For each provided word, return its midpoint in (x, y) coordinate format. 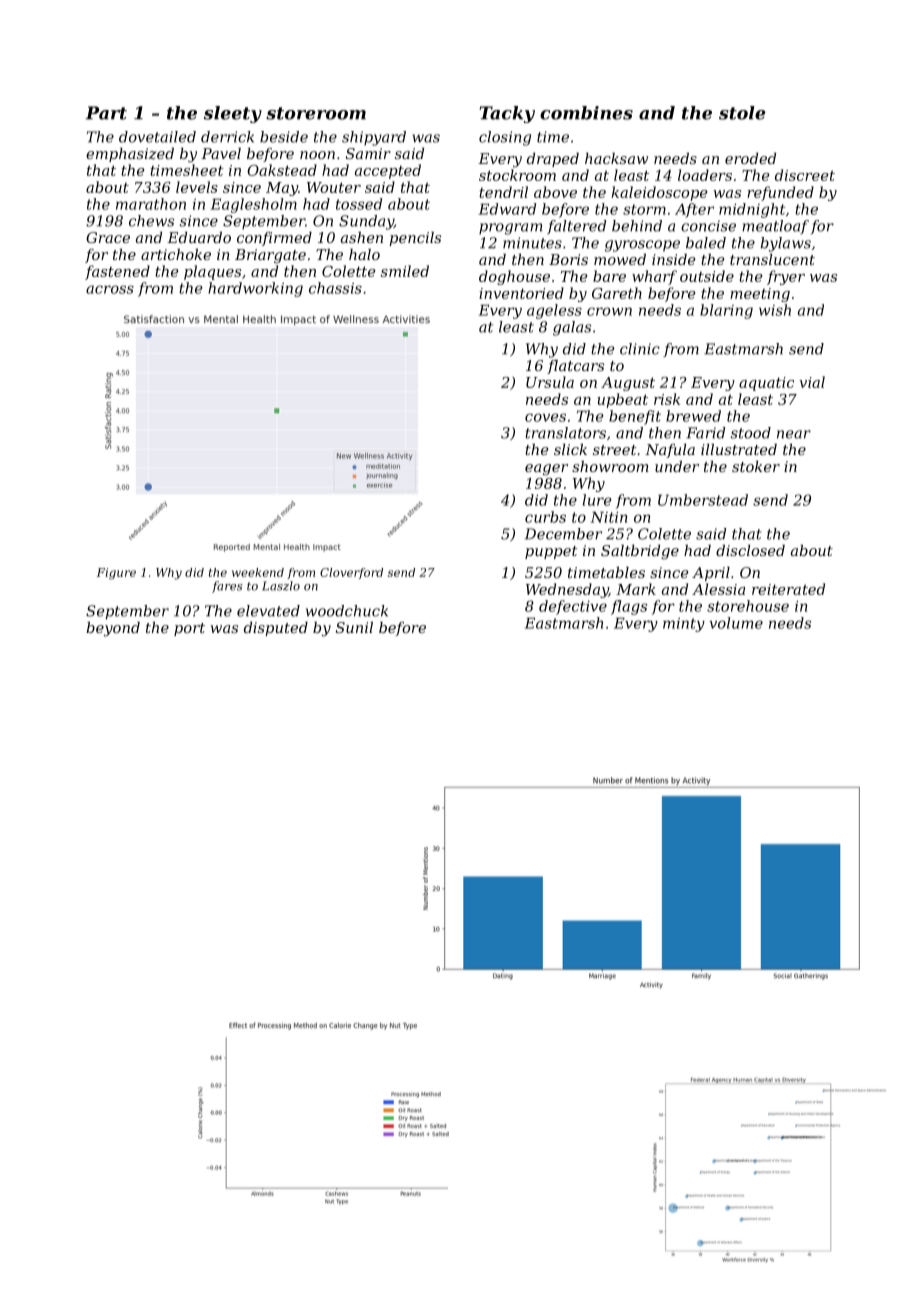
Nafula (670, 451)
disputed (276, 629)
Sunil (354, 627)
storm (644, 209)
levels (197, 187)
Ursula (550, 382)
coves (545, 417)
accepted (388, 171)
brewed (693, 416)
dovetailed (157, 137)
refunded (780, 193)
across (110, 289)
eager (546, 469)
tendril (503, 192)
